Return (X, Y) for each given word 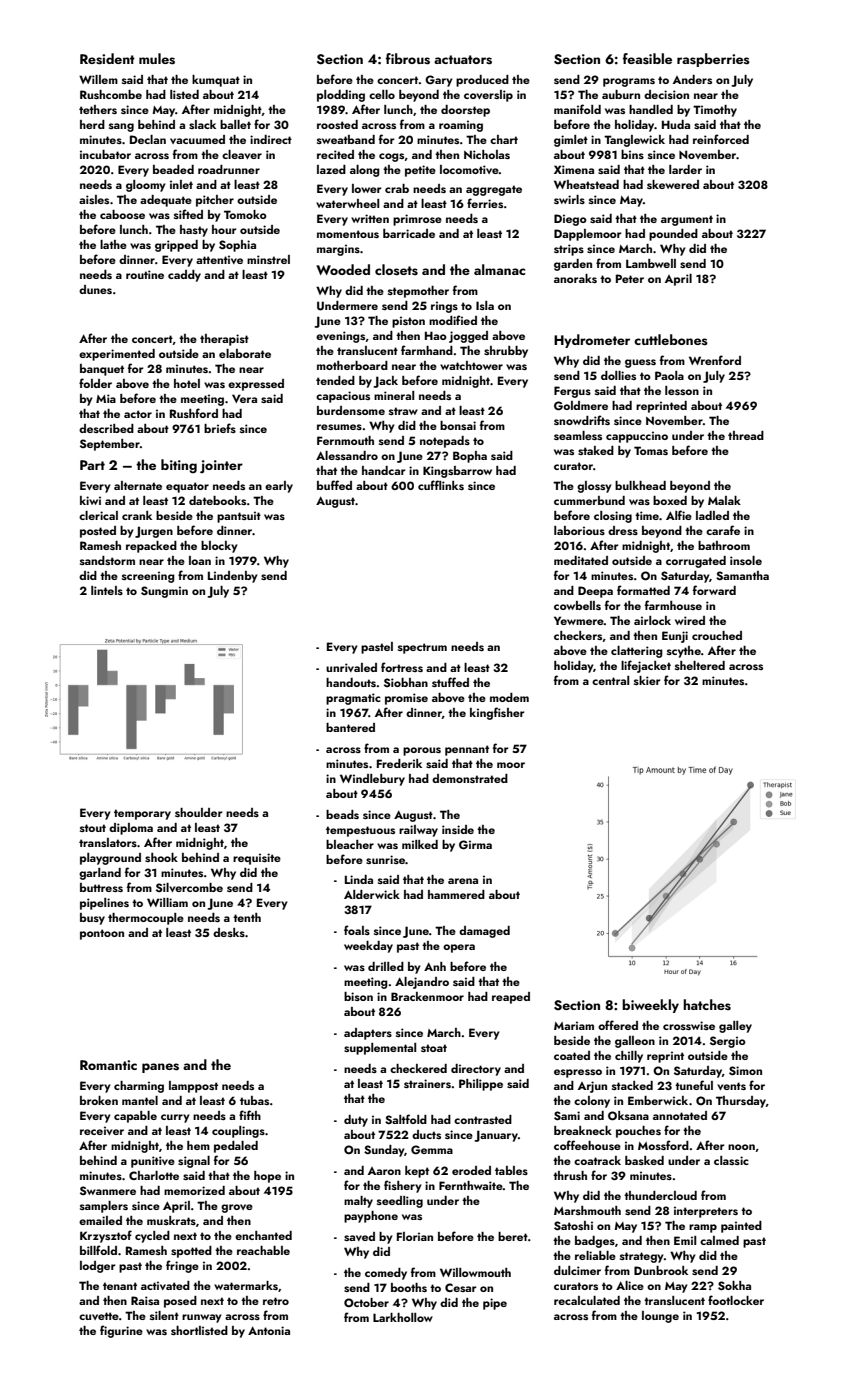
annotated (680, 1115)
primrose (417, 220)
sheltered (700, 665)
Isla (485, 305)
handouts (351, 682)
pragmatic (353, 699)
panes (160, 1068)
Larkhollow (403, 1317)
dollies (618, 375)
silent (164, 1315)
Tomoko (245, 214)
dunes (95, 289)
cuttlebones (671, 340)
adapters (368, 1034)
